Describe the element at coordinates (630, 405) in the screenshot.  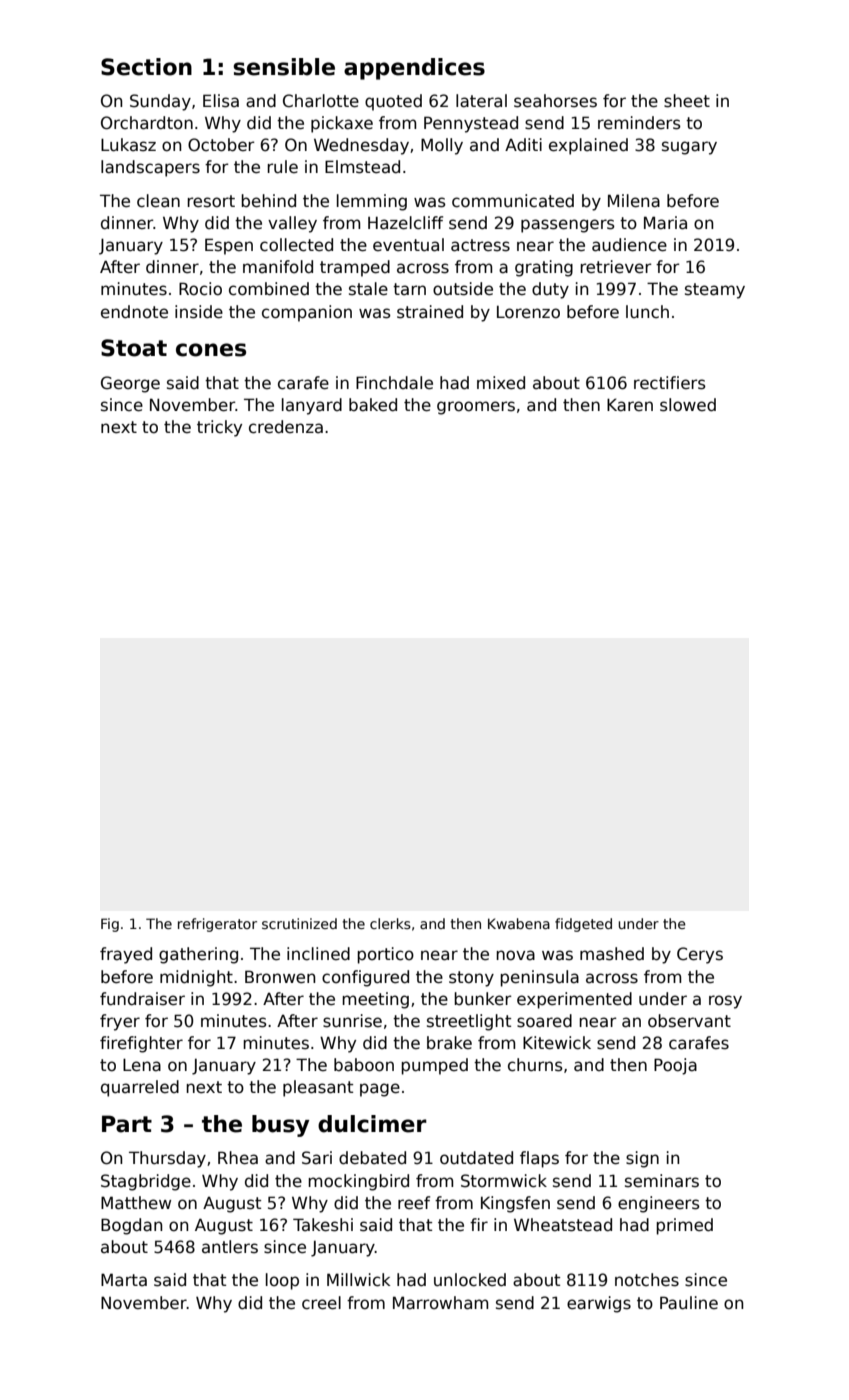
I see `Karen` at that location.
